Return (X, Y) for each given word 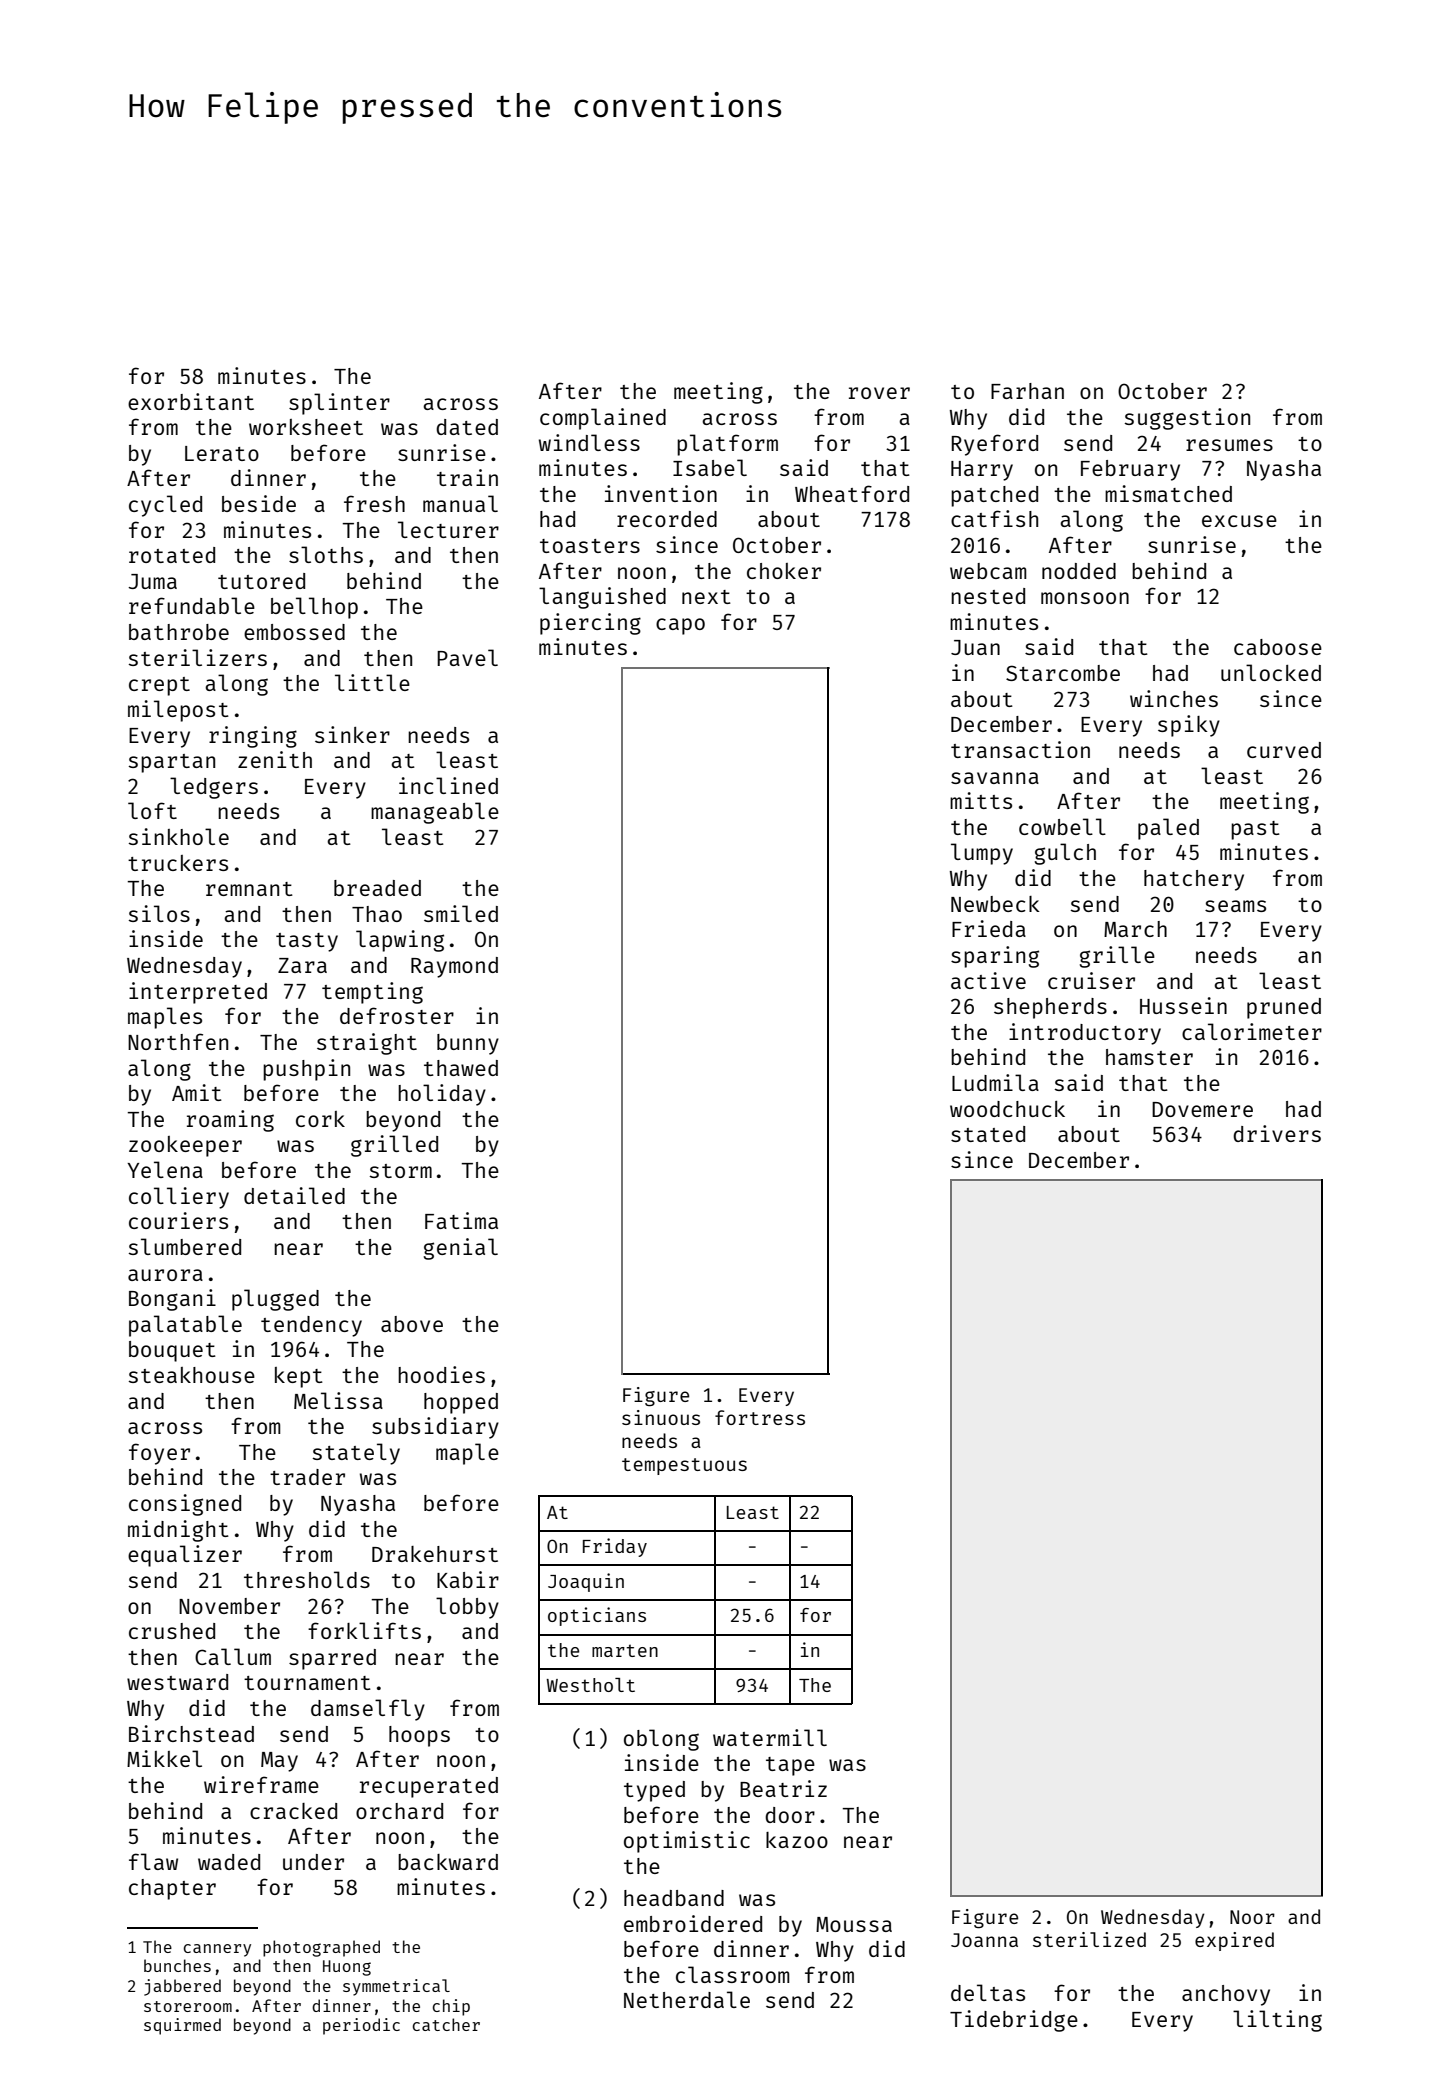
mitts (981, 800)
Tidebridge (1014, 2021)
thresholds (307, 1579)
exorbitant (191, 401)
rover (879, 393)
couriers (178, 1220)
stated (988, 1134)
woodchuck (1007, 1109)
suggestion (1187, 419)
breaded (377, 888)
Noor (1252, 1917)
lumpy (982, 854)
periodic (361, 2026)
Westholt (590, 1685)
